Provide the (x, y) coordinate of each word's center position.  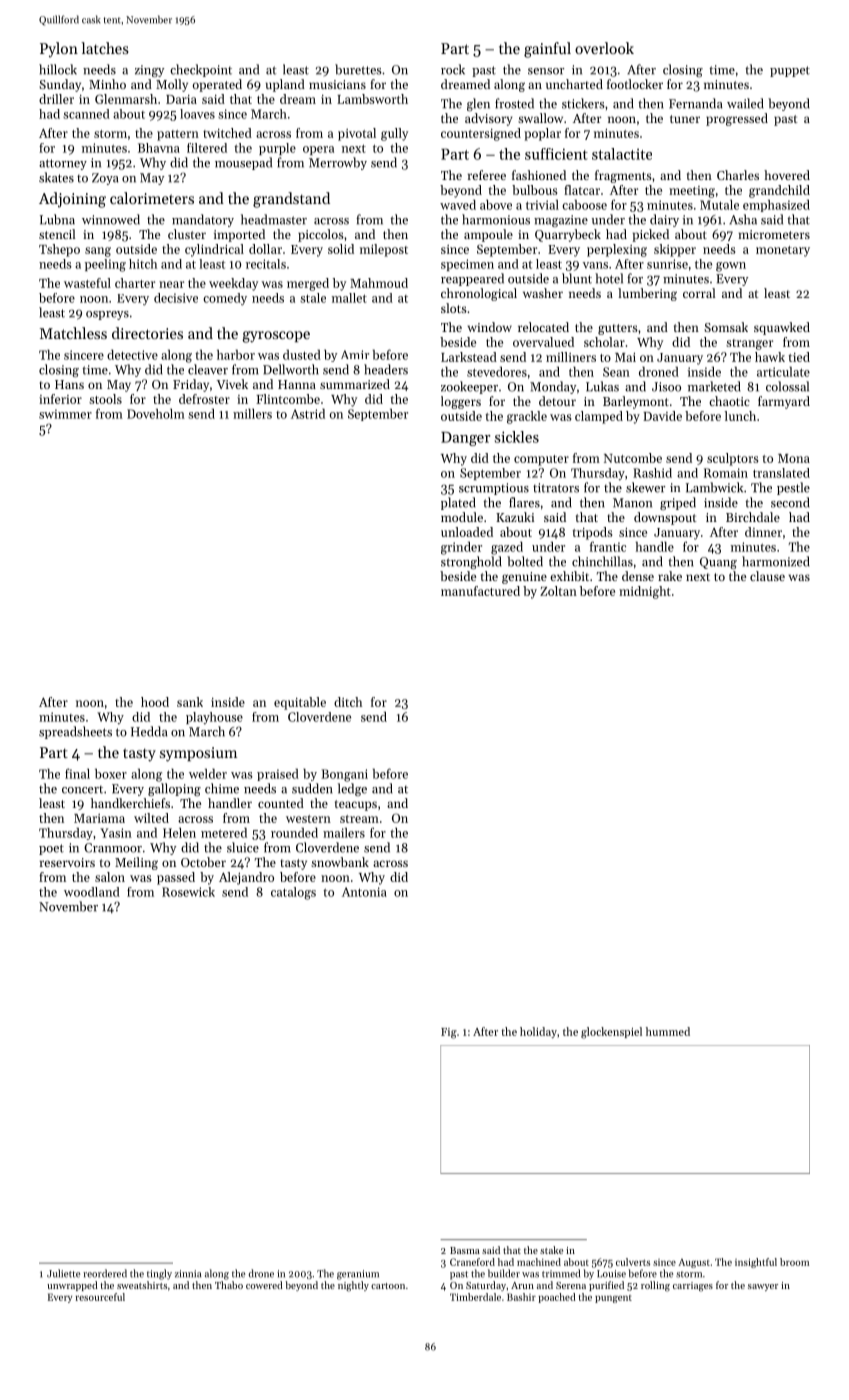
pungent (613, 1299)
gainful (547, 50)
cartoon (388, 1286)
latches (105, 48)
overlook (604, 48)
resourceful (100, 1297)
